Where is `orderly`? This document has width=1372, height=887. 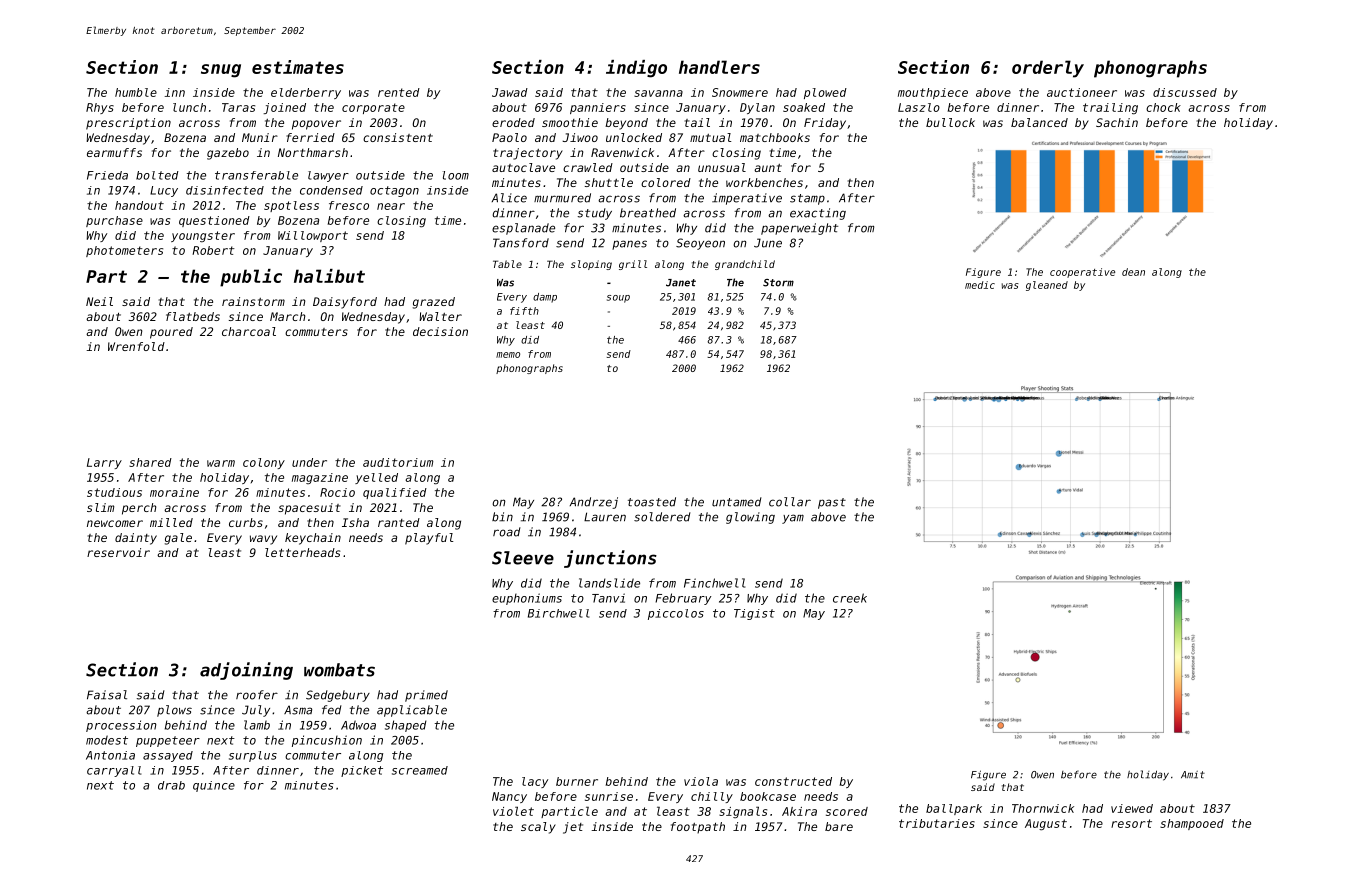 orderly is located at coordinates (1048, 69).
